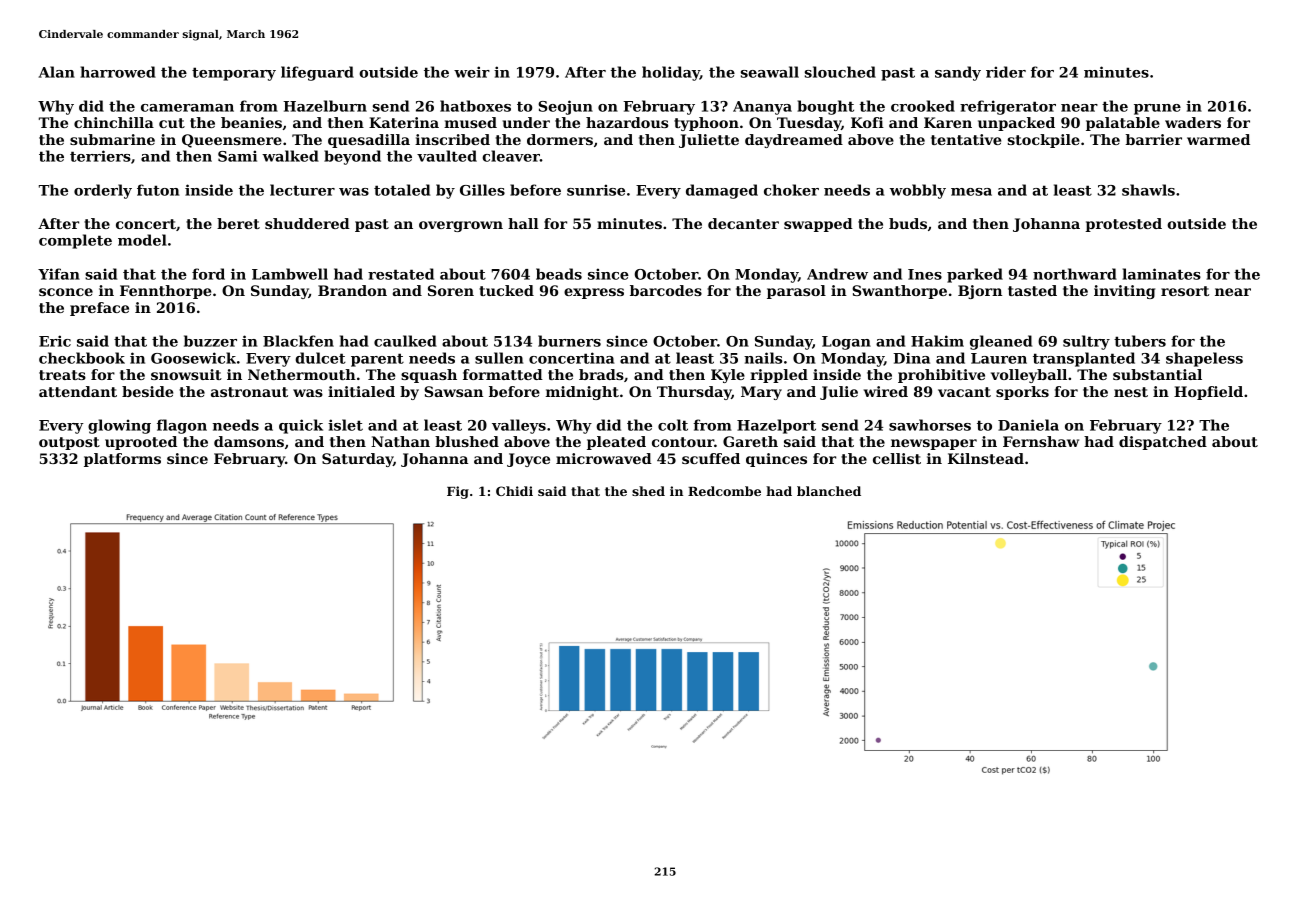  Describe the element at coordinates (794, 141) in the screenshot. I see `daydreamed` at that location.
